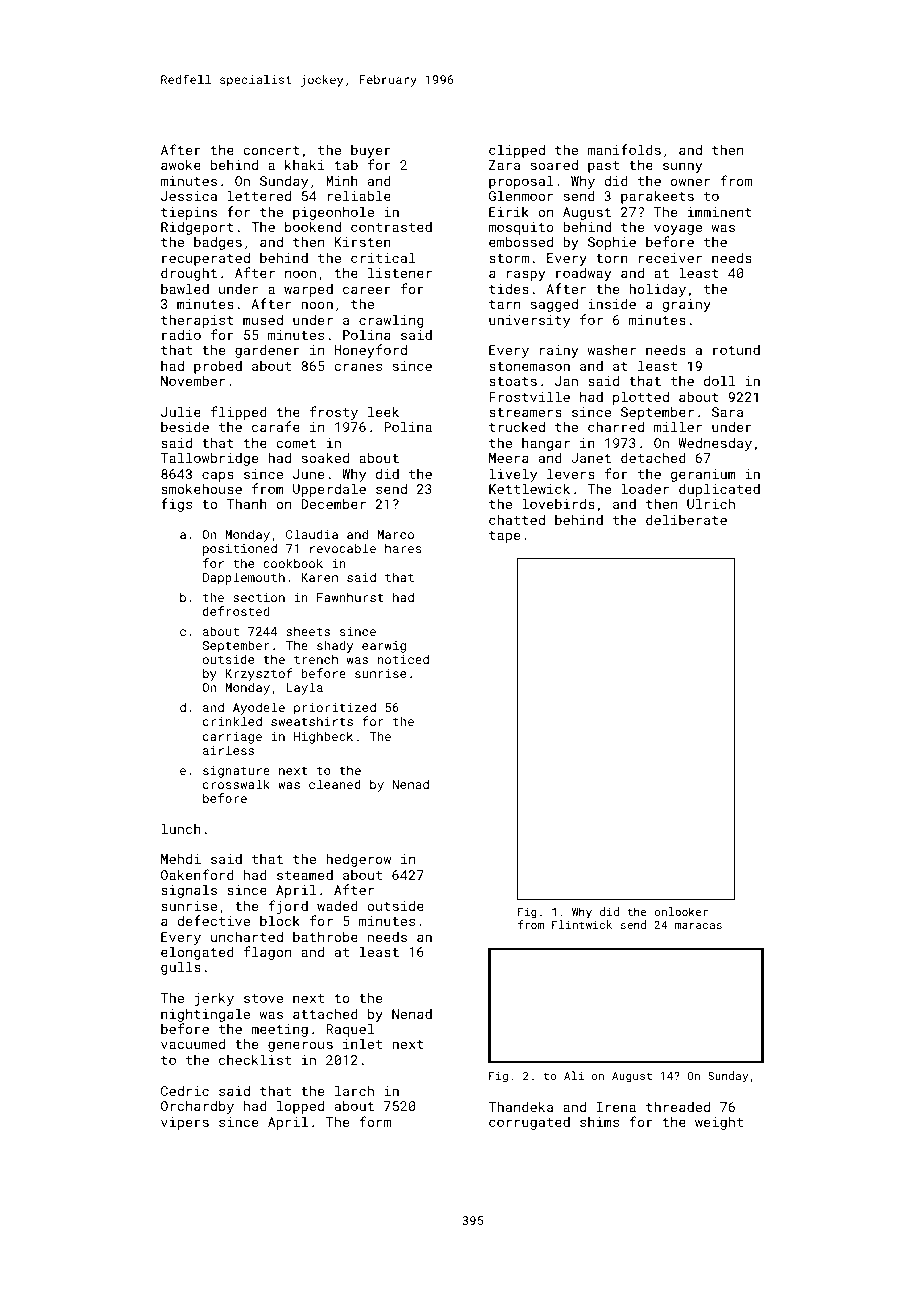 The image size is (924, 1311). Describe the element at coordinates (599, 1122) in the screenshot. I see `shims` at that location.
